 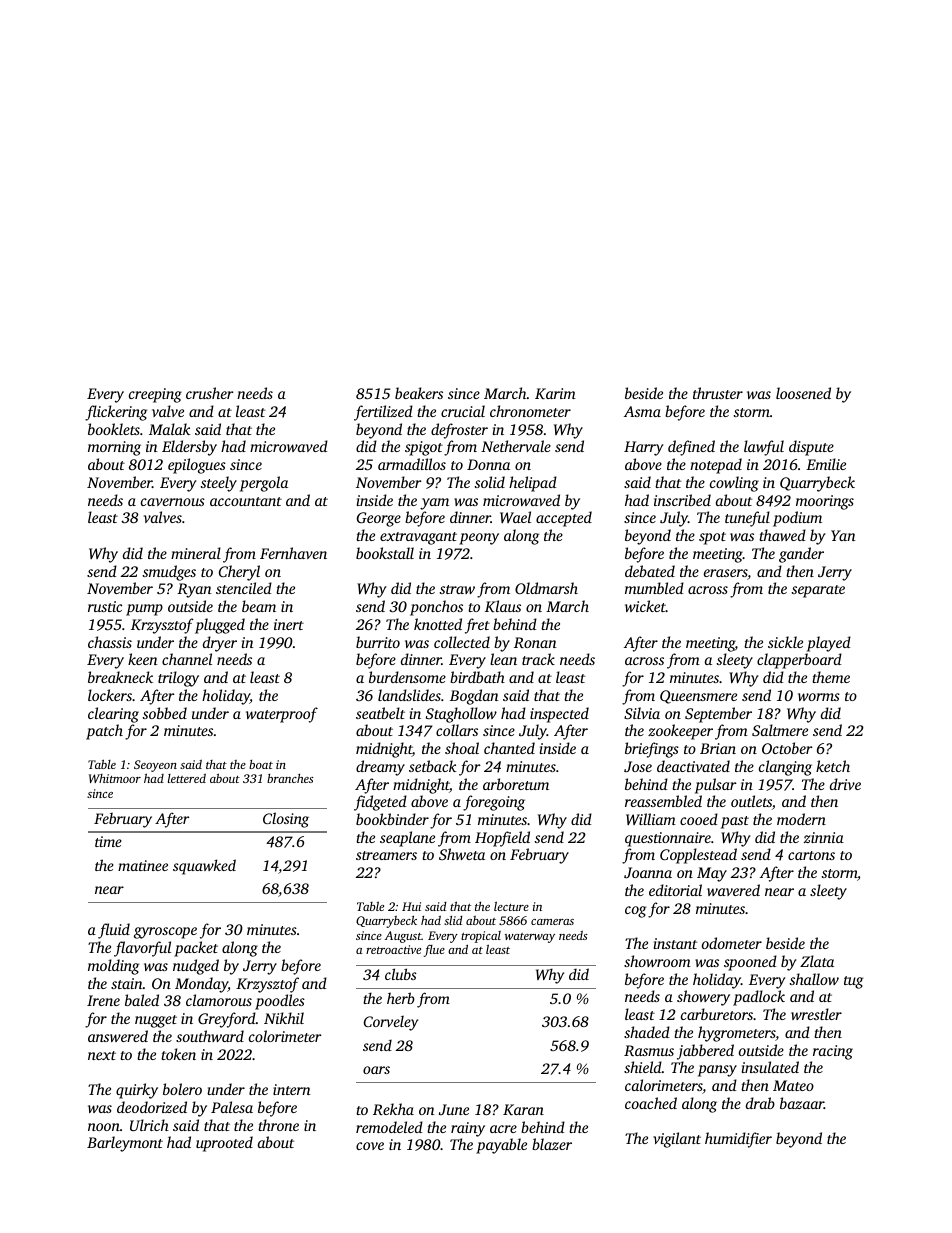 What do you see at coordinates (378, 642) in the screenshot?
I see `burrito` at bounding box center [378, 642].
